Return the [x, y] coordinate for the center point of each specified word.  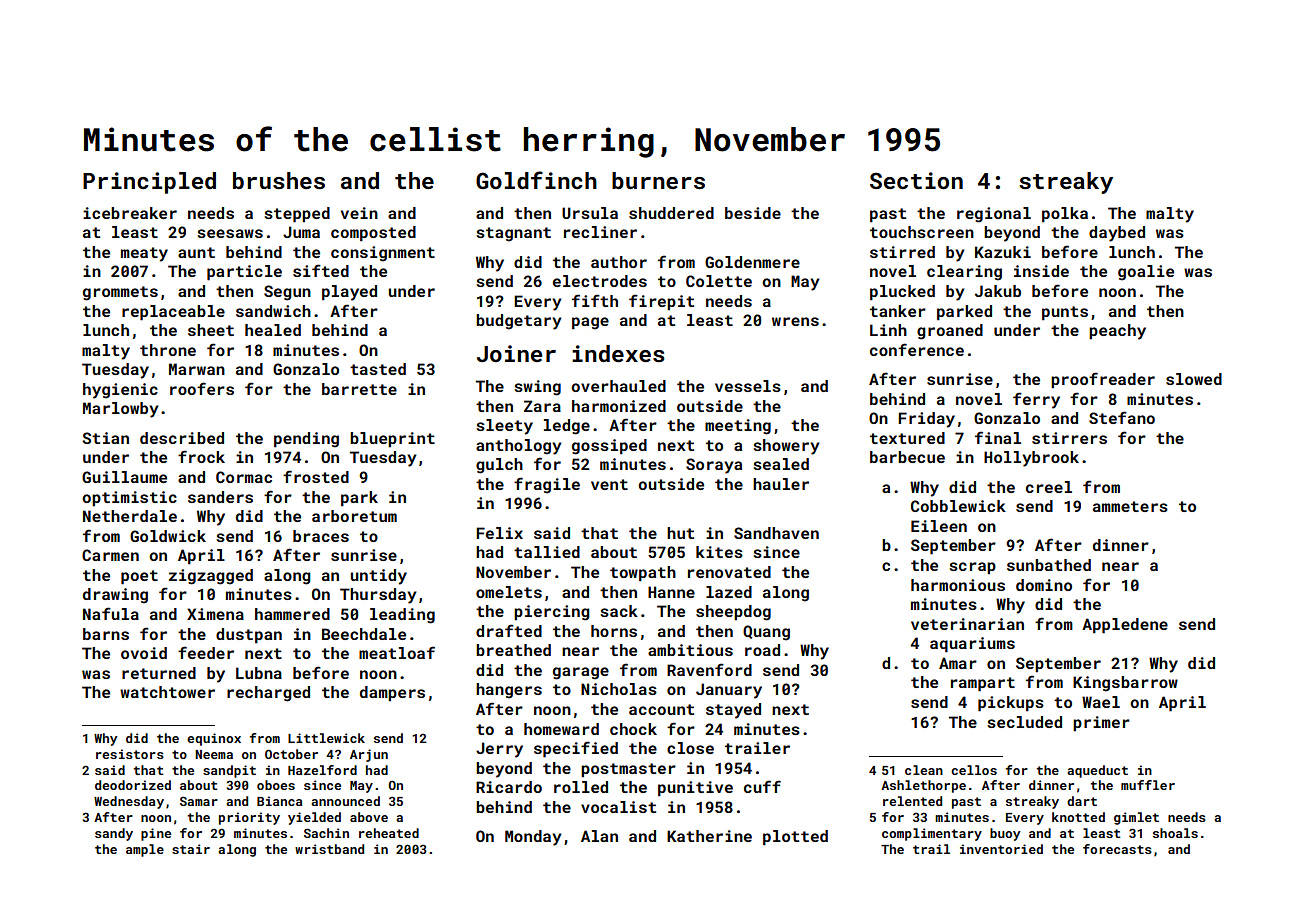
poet [139, 577]
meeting [738, 427]
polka [1065, 215]
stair [191, 849]
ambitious [690, 650]
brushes [279, 180]
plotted [795, 838]
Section [916, 180]
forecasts [1117, 849]
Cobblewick [958, 506]
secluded [1024, 722]
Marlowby [121, 410]
